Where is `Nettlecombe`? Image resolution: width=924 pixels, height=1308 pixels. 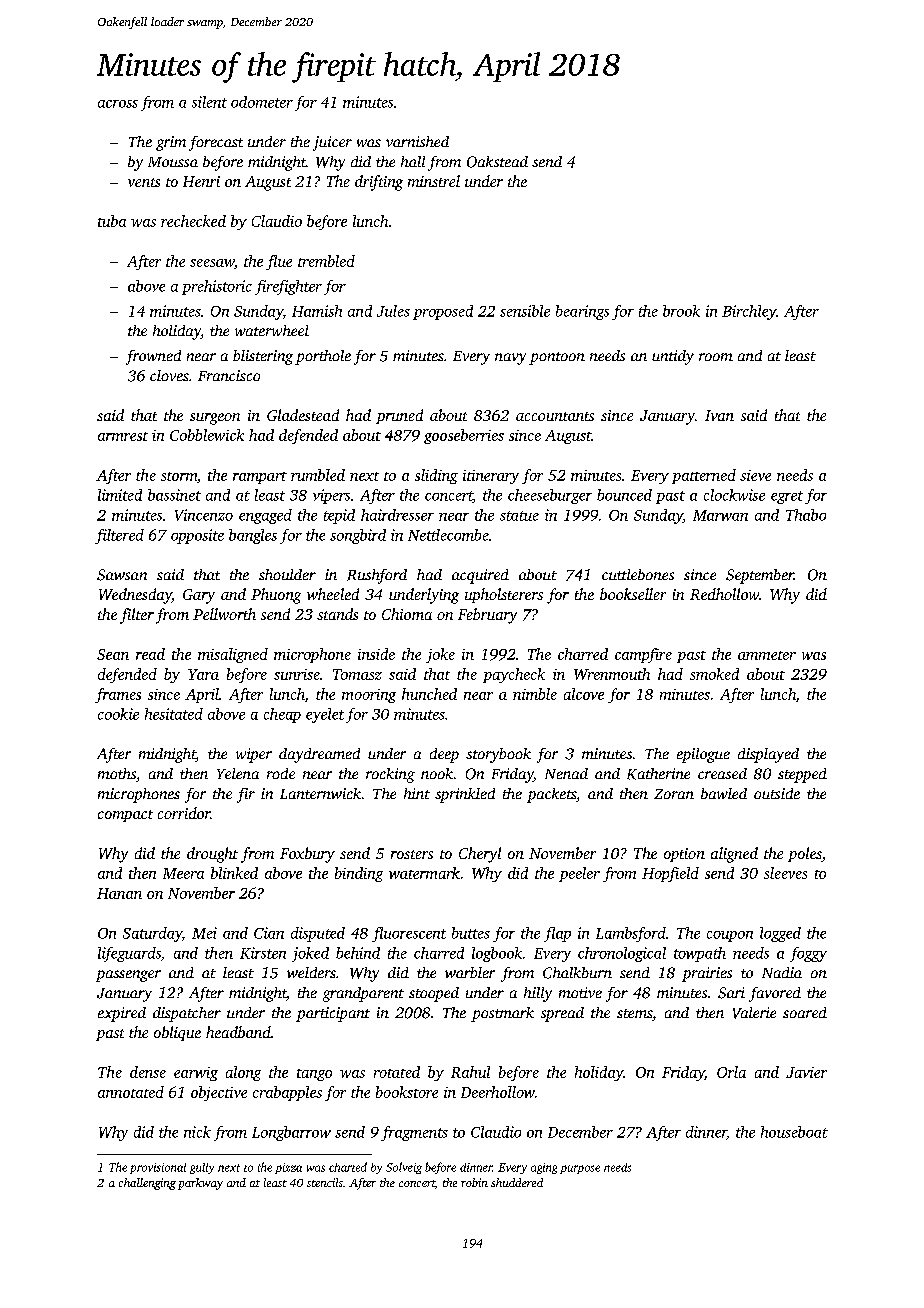 Nettlecombe is located at coordinates (448, 535).
